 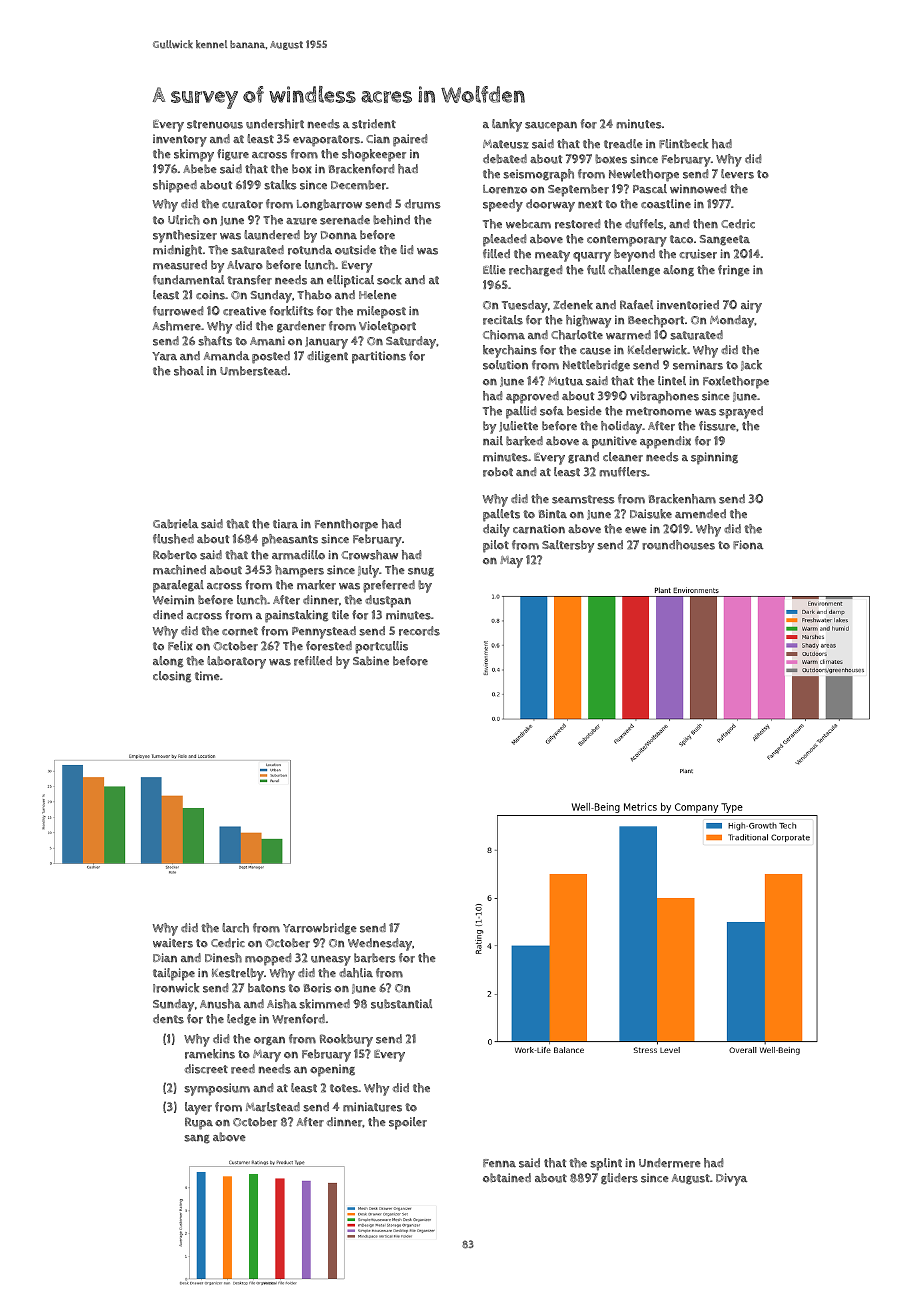 What do you see at coordinates (375, 958) in the image?
I see `barbers` at bounding box center [375, 958].
